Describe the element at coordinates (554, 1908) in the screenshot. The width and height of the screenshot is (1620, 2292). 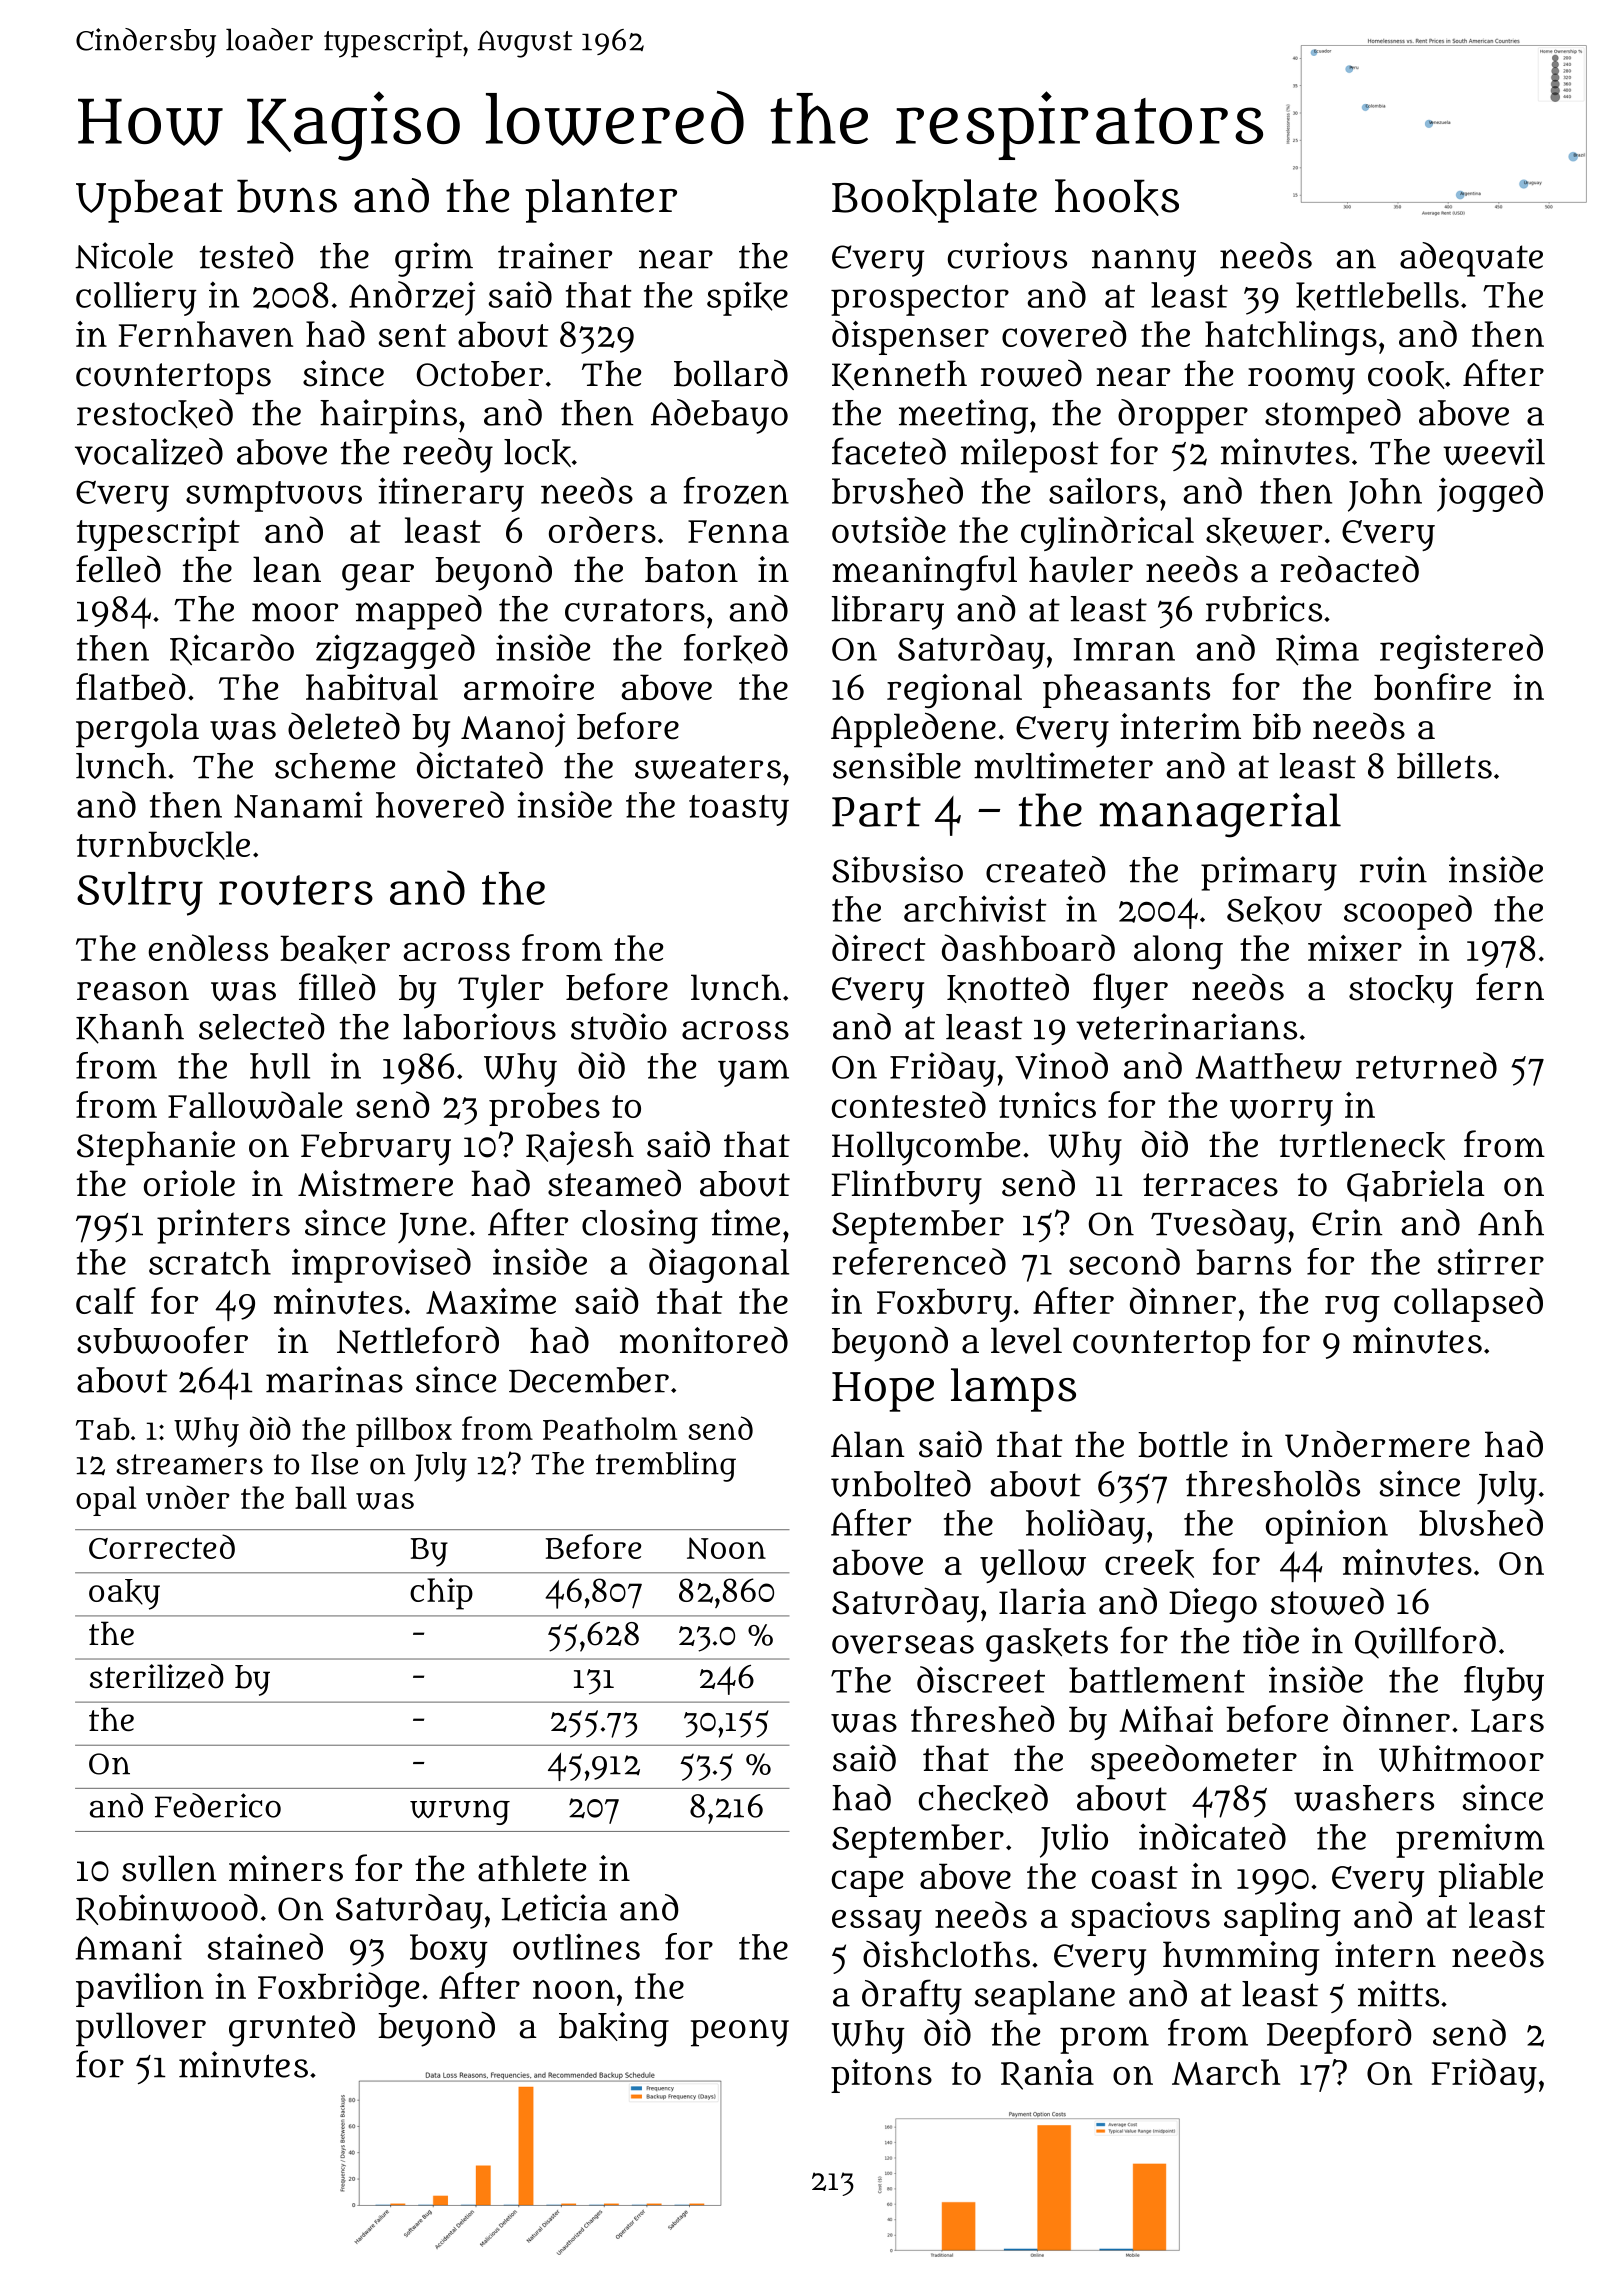
I see `Leticia` at that location.
